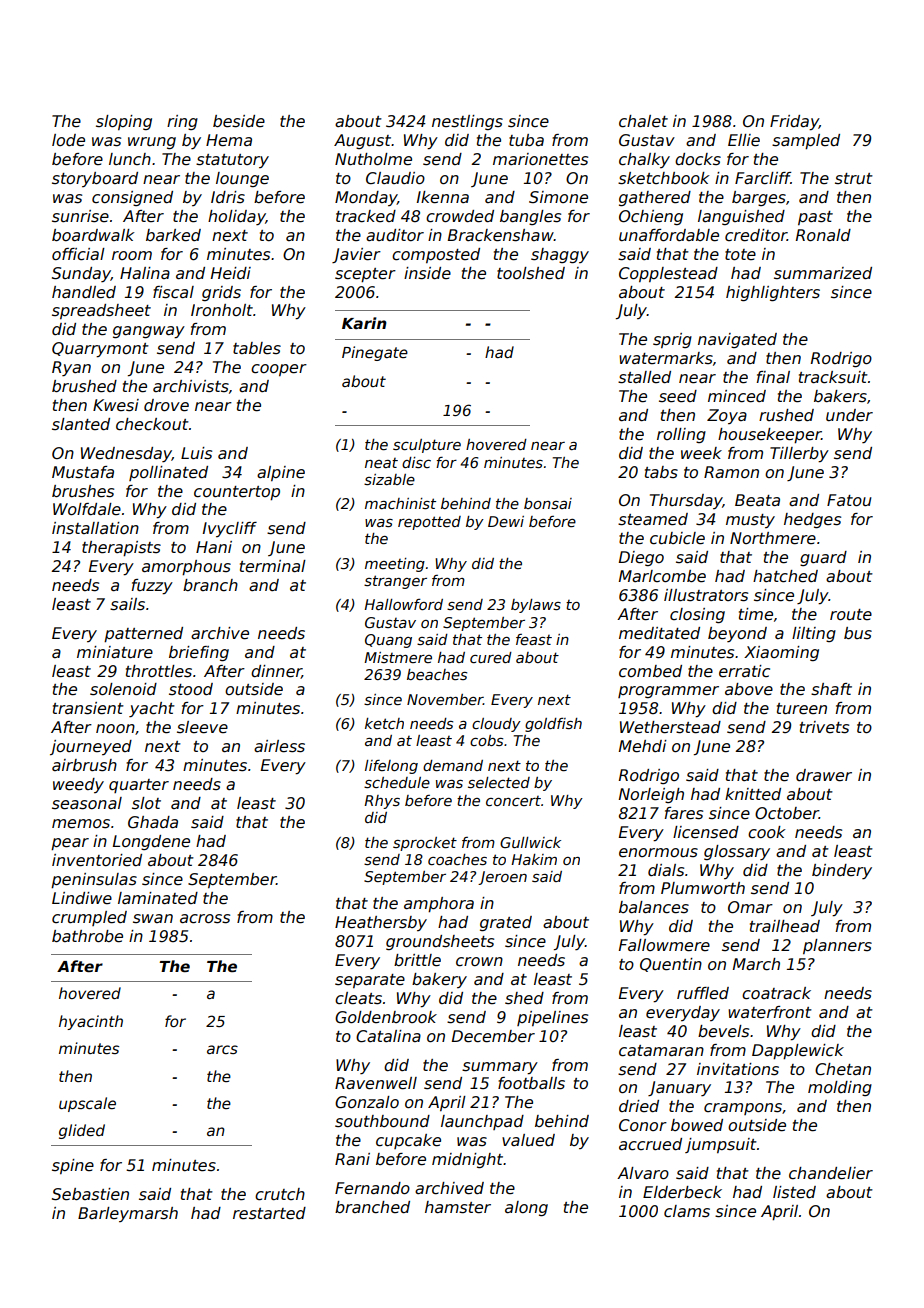  I want to click on feast, so click(534, 639).
